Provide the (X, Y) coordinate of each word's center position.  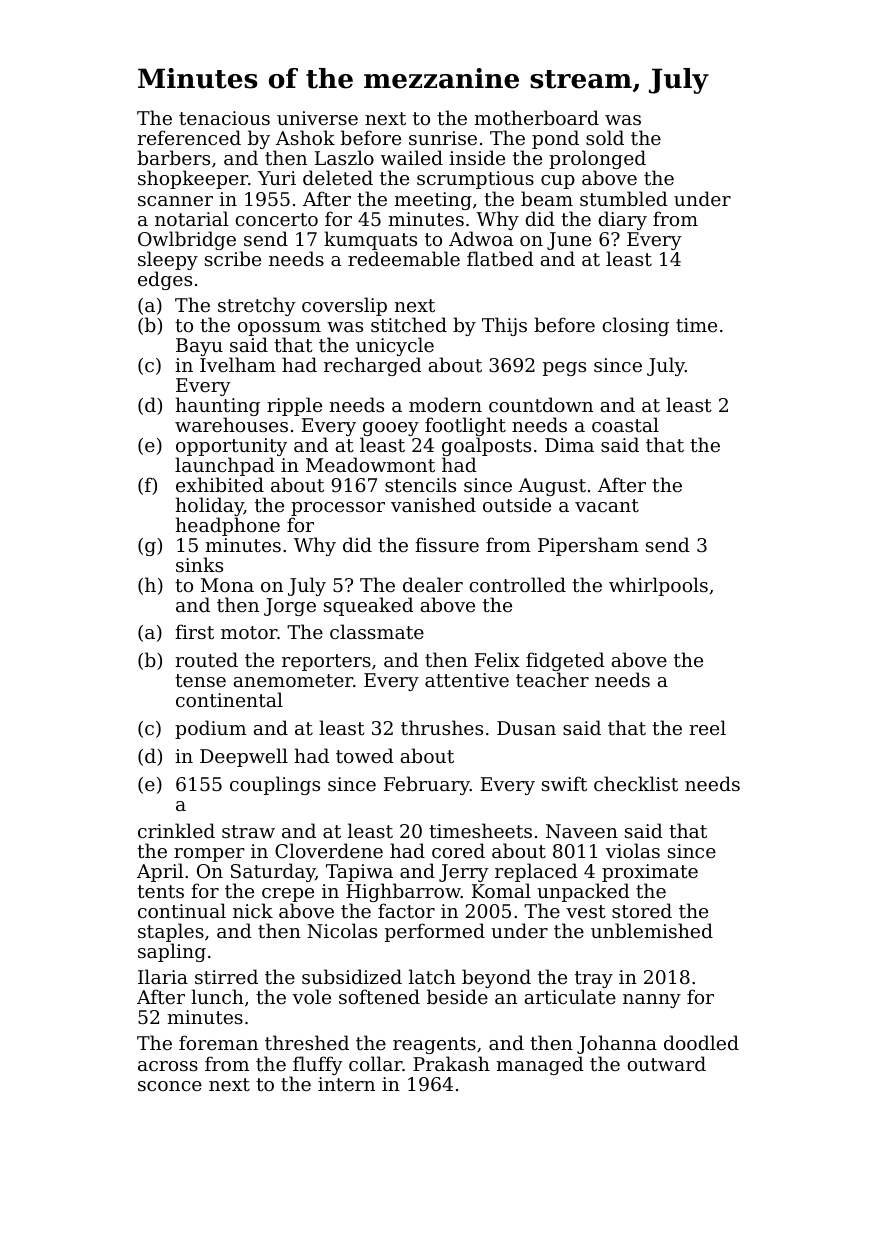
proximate (650, 874)
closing (635, 326)
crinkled (176, 830)
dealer (433, 584)
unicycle (395, 346)
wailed (412, 157)
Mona (227, 585)
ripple (294, 406)
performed (435, 932)
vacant (607, 505)
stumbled (624, 198)
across (168, 1066)
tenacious (224, 118)
